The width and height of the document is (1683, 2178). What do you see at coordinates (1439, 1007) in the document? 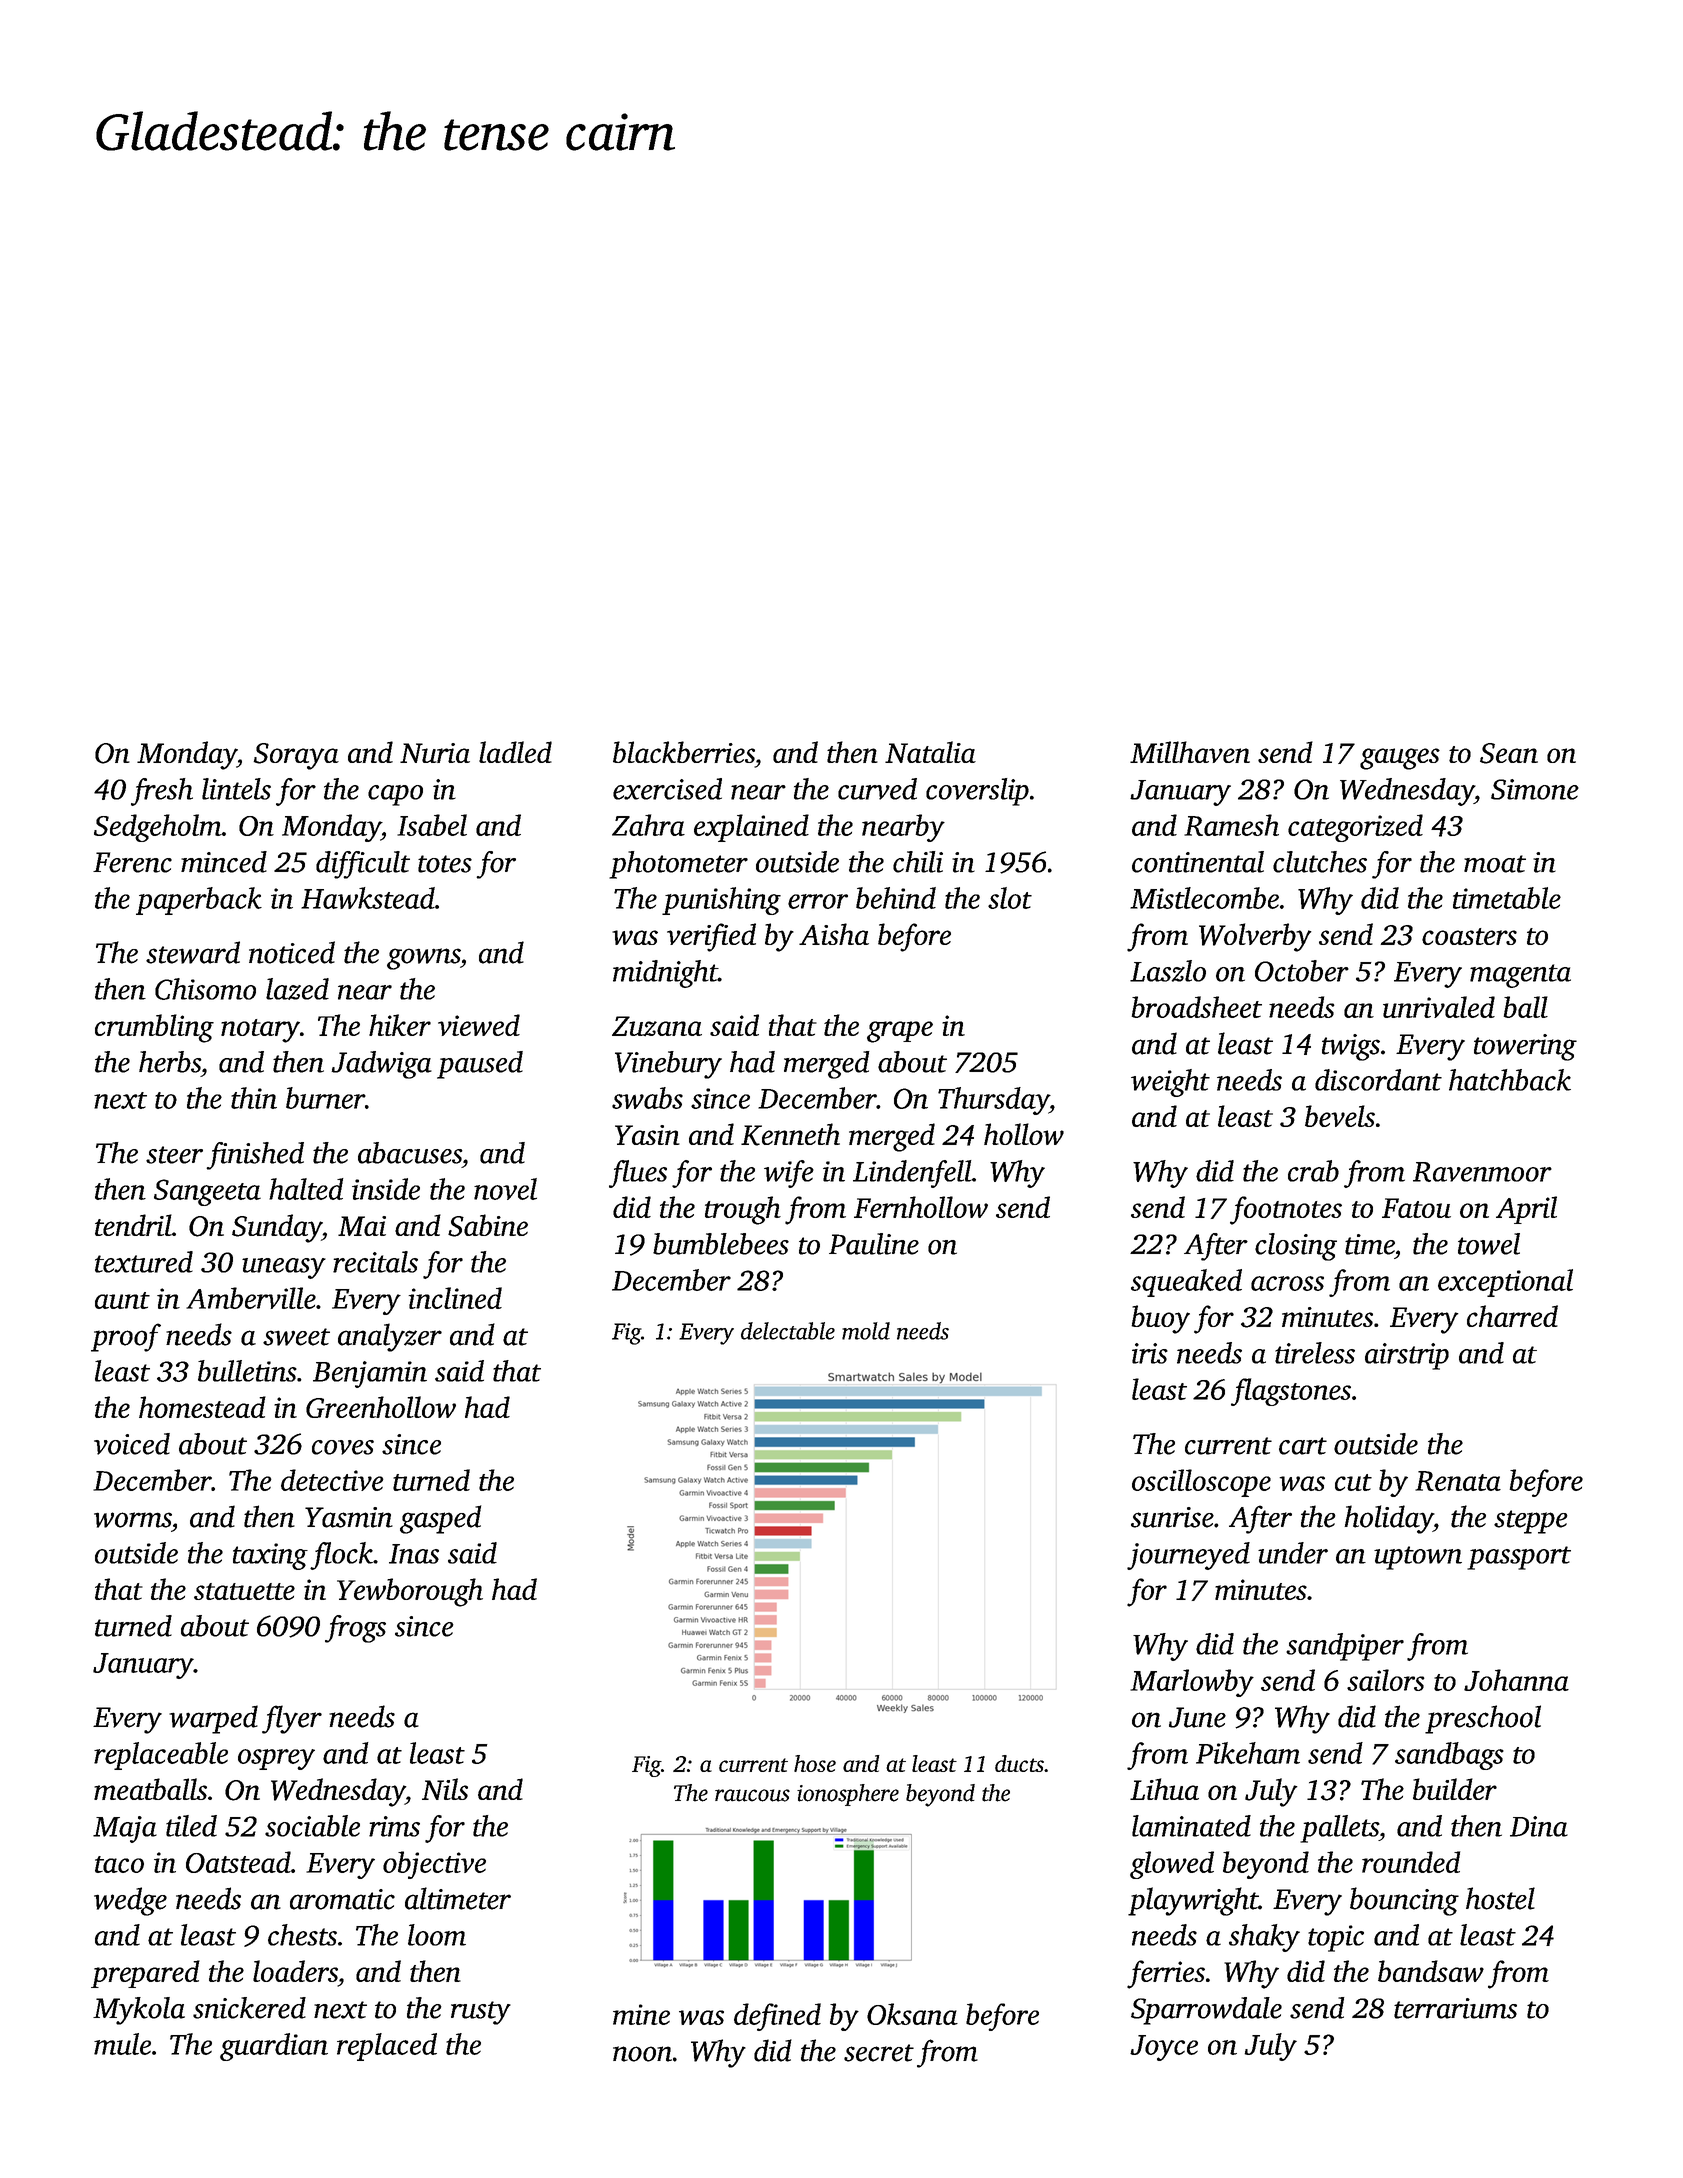
I see `unrivaled` at bounding box center [1439, 1007].
